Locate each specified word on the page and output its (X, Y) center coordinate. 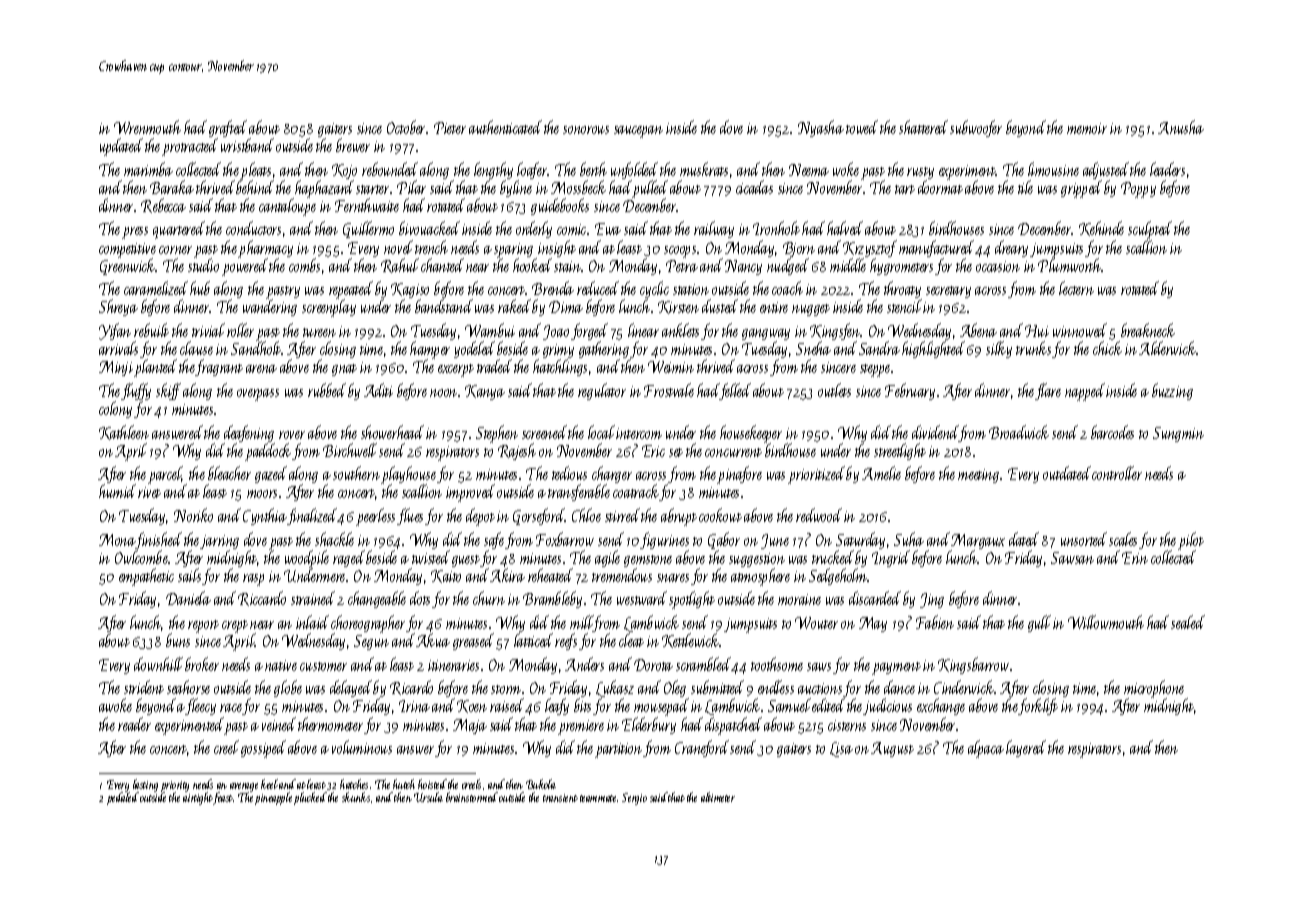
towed (862, 127)
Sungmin (1178, 434)
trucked (833, 557)
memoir (1087, 128)
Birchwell (350, 450)
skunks (356, 797)
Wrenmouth (147, 127)
